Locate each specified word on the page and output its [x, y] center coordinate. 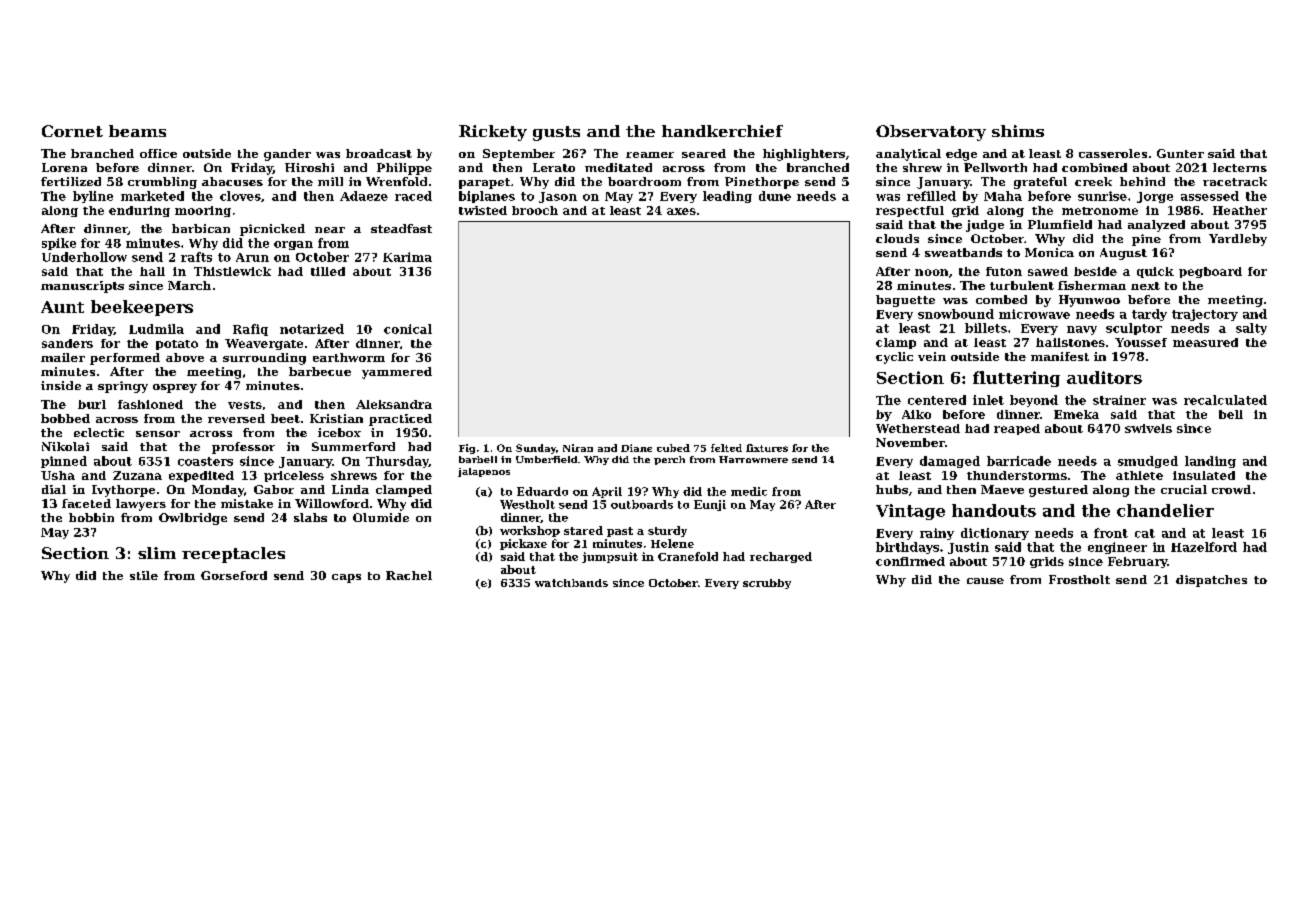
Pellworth [995, 167]
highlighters [804, 155]
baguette [905, 301]
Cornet [72, 131]
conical [408, 329]
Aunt [62, 307]
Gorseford [234, 575]
